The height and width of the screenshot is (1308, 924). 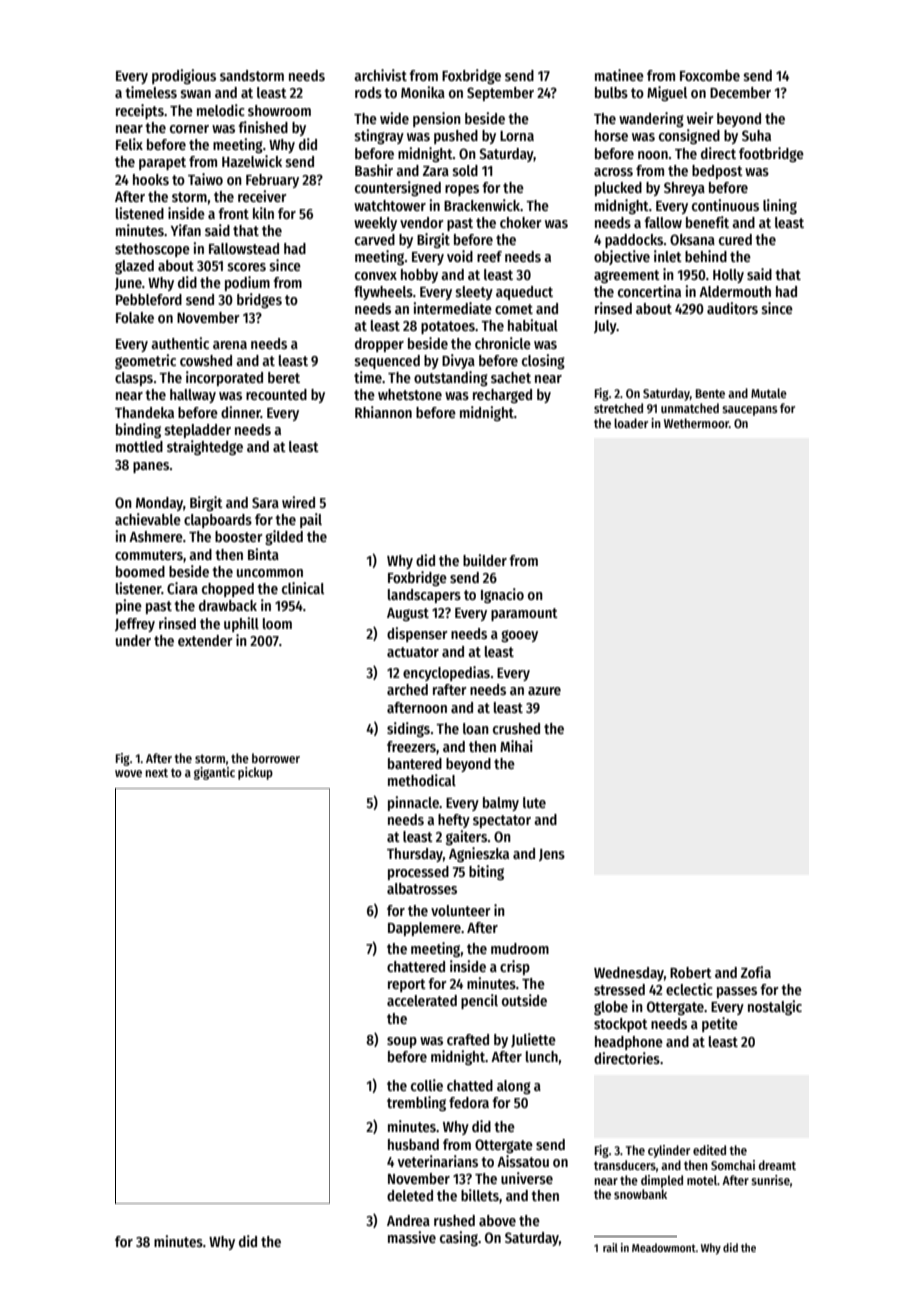 I want to click on saucepans, so click(x=749, y=411).
